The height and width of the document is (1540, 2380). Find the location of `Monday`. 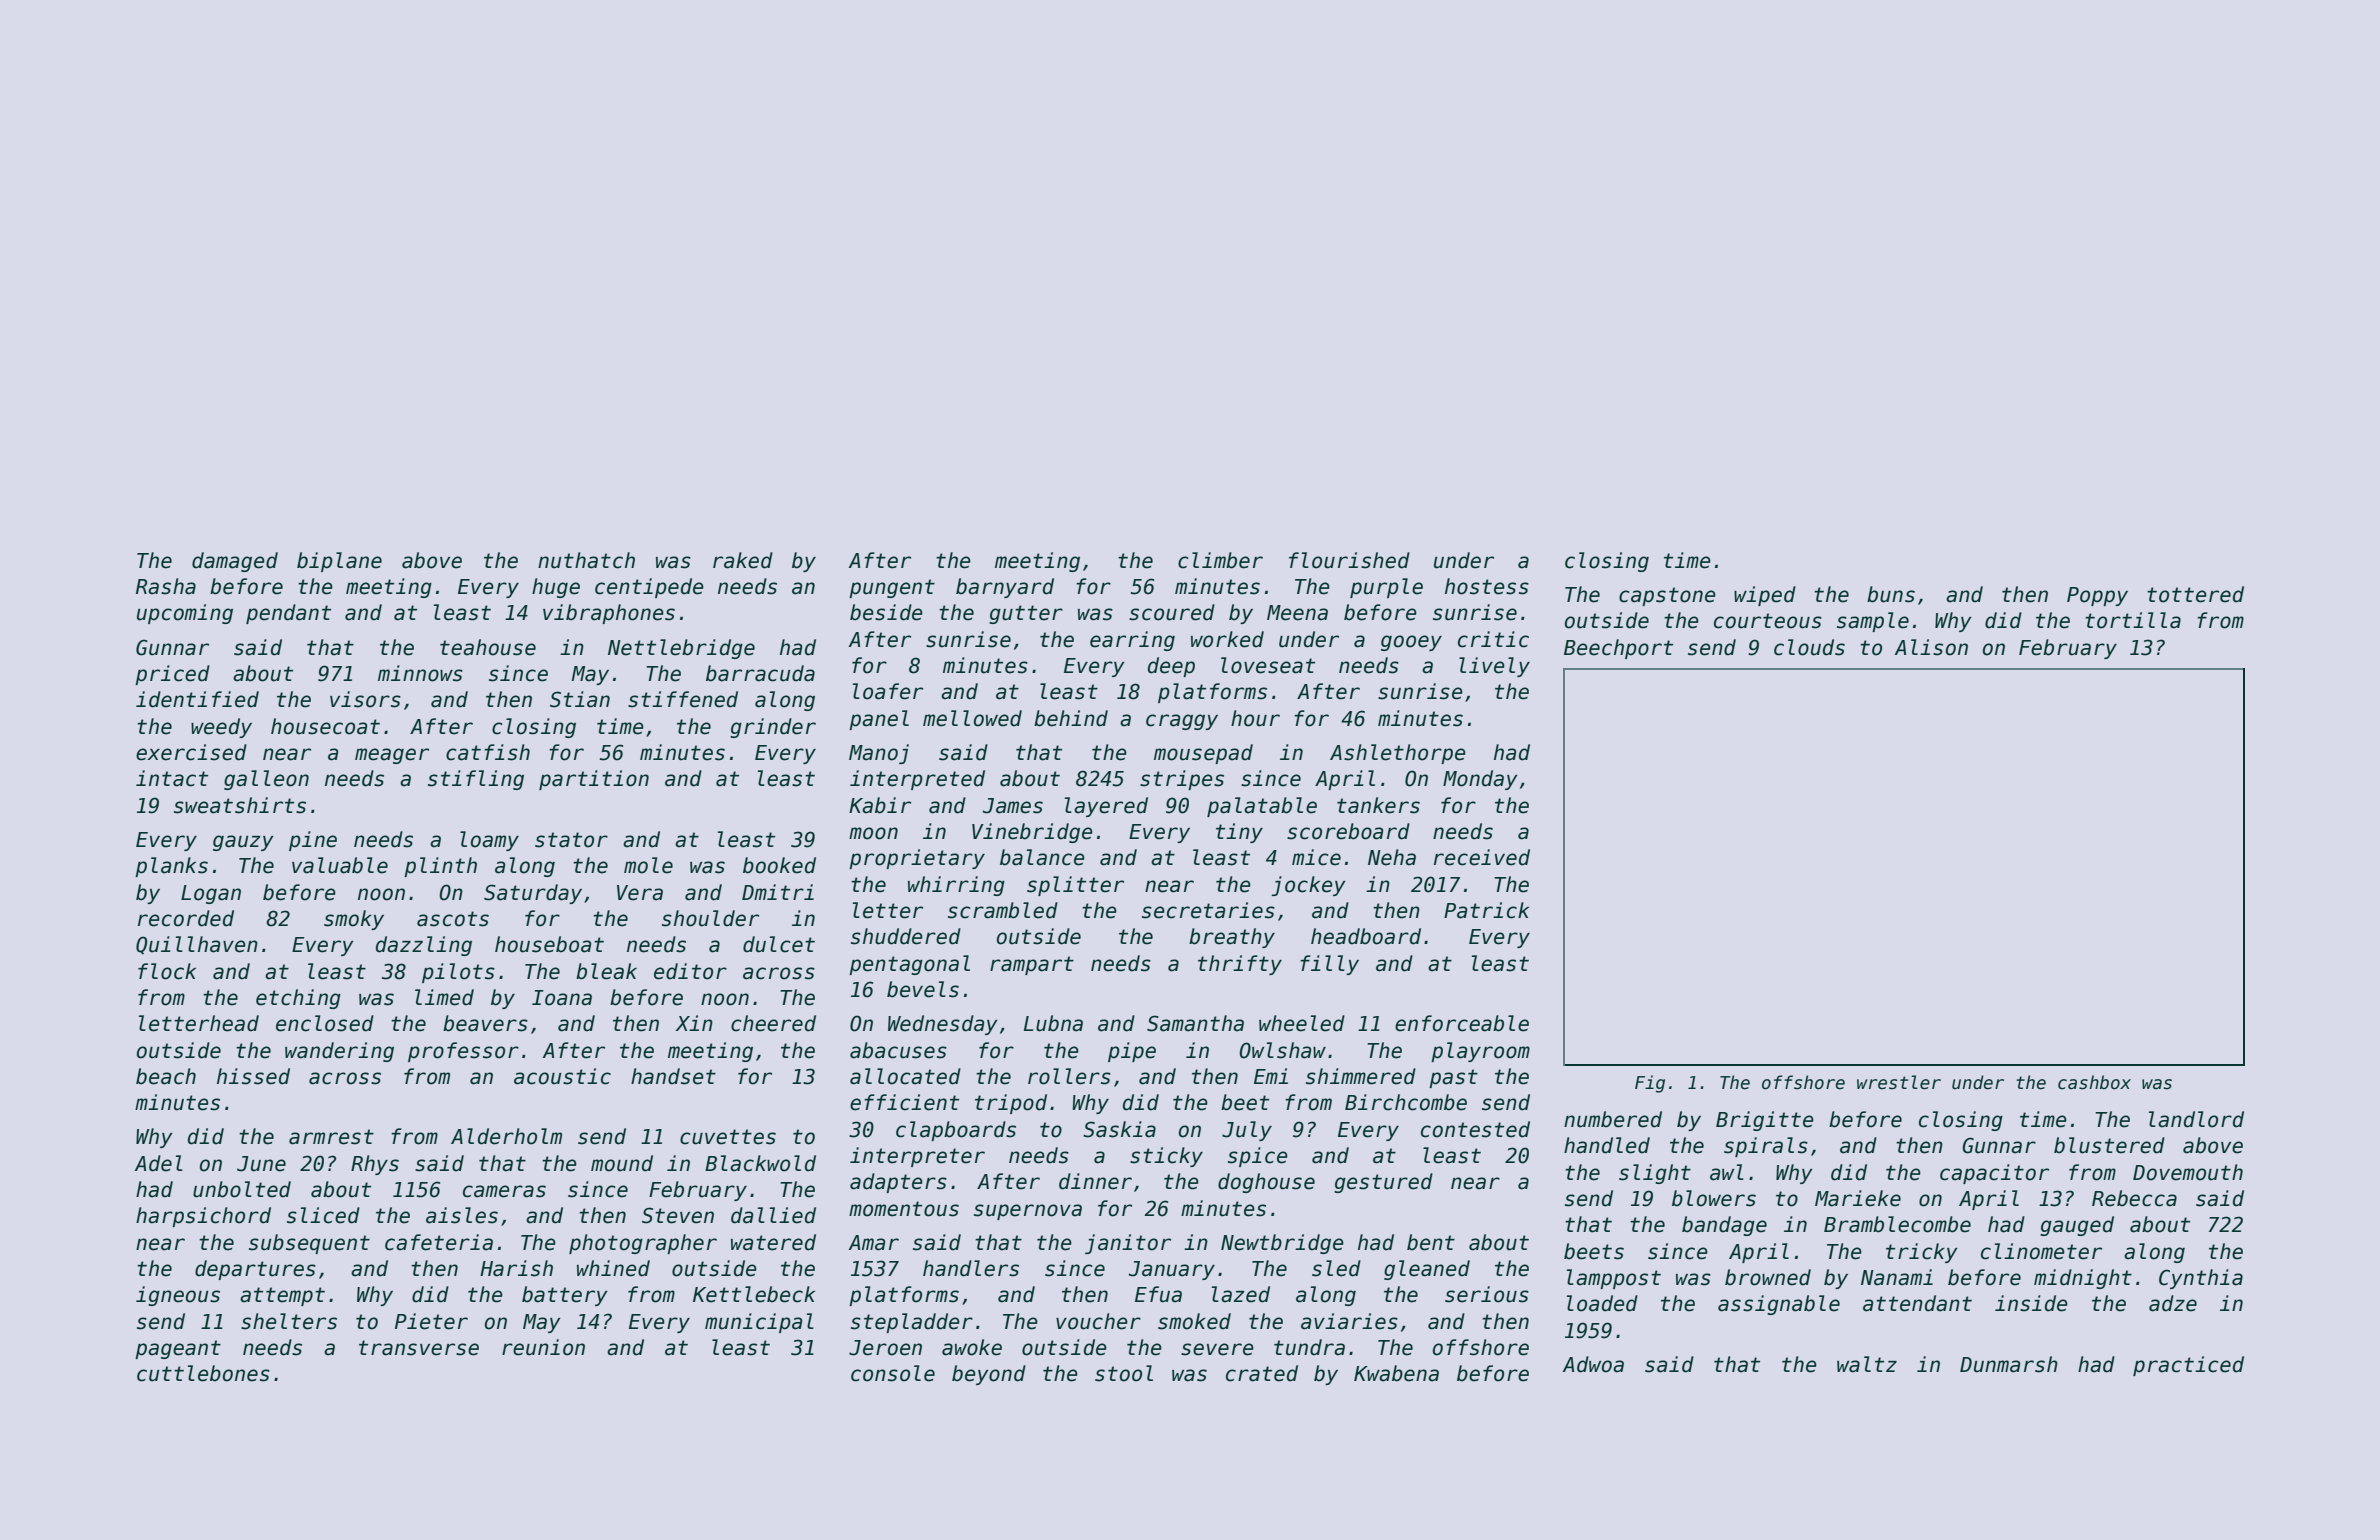

Monday is located at coordinates (1480, 780).
